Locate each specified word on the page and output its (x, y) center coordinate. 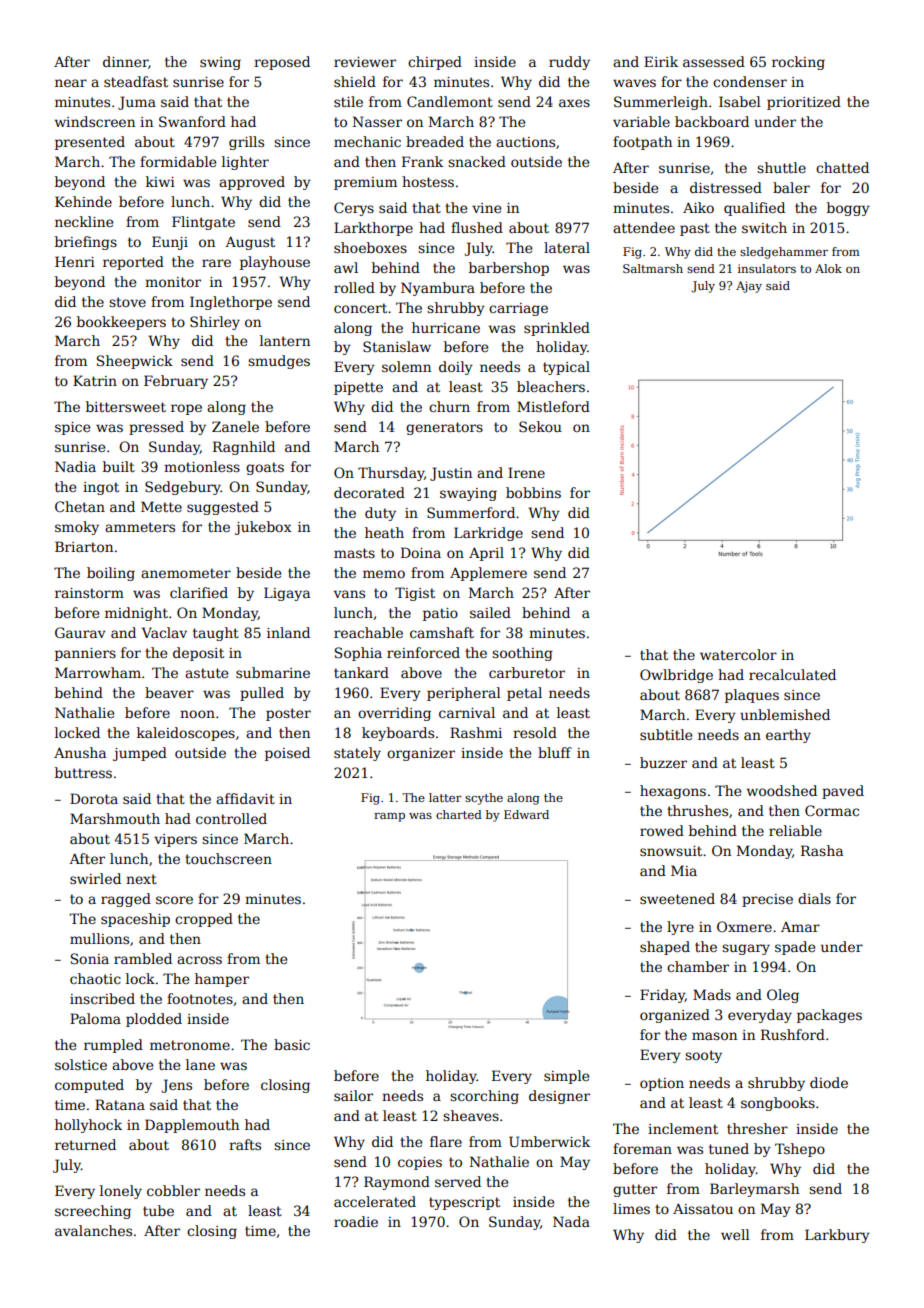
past (695, 229)
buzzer (663, 762)
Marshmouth (115, 818)
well (735, 1234)
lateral (567, 247)
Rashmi (476, 732)
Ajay (749, 287)
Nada (571, 1221)
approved (252, 183)
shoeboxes (370, 247)
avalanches (93, 1230)
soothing (522, 654)
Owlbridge (676, 676)
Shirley (215, 323)
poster (288, 714)
